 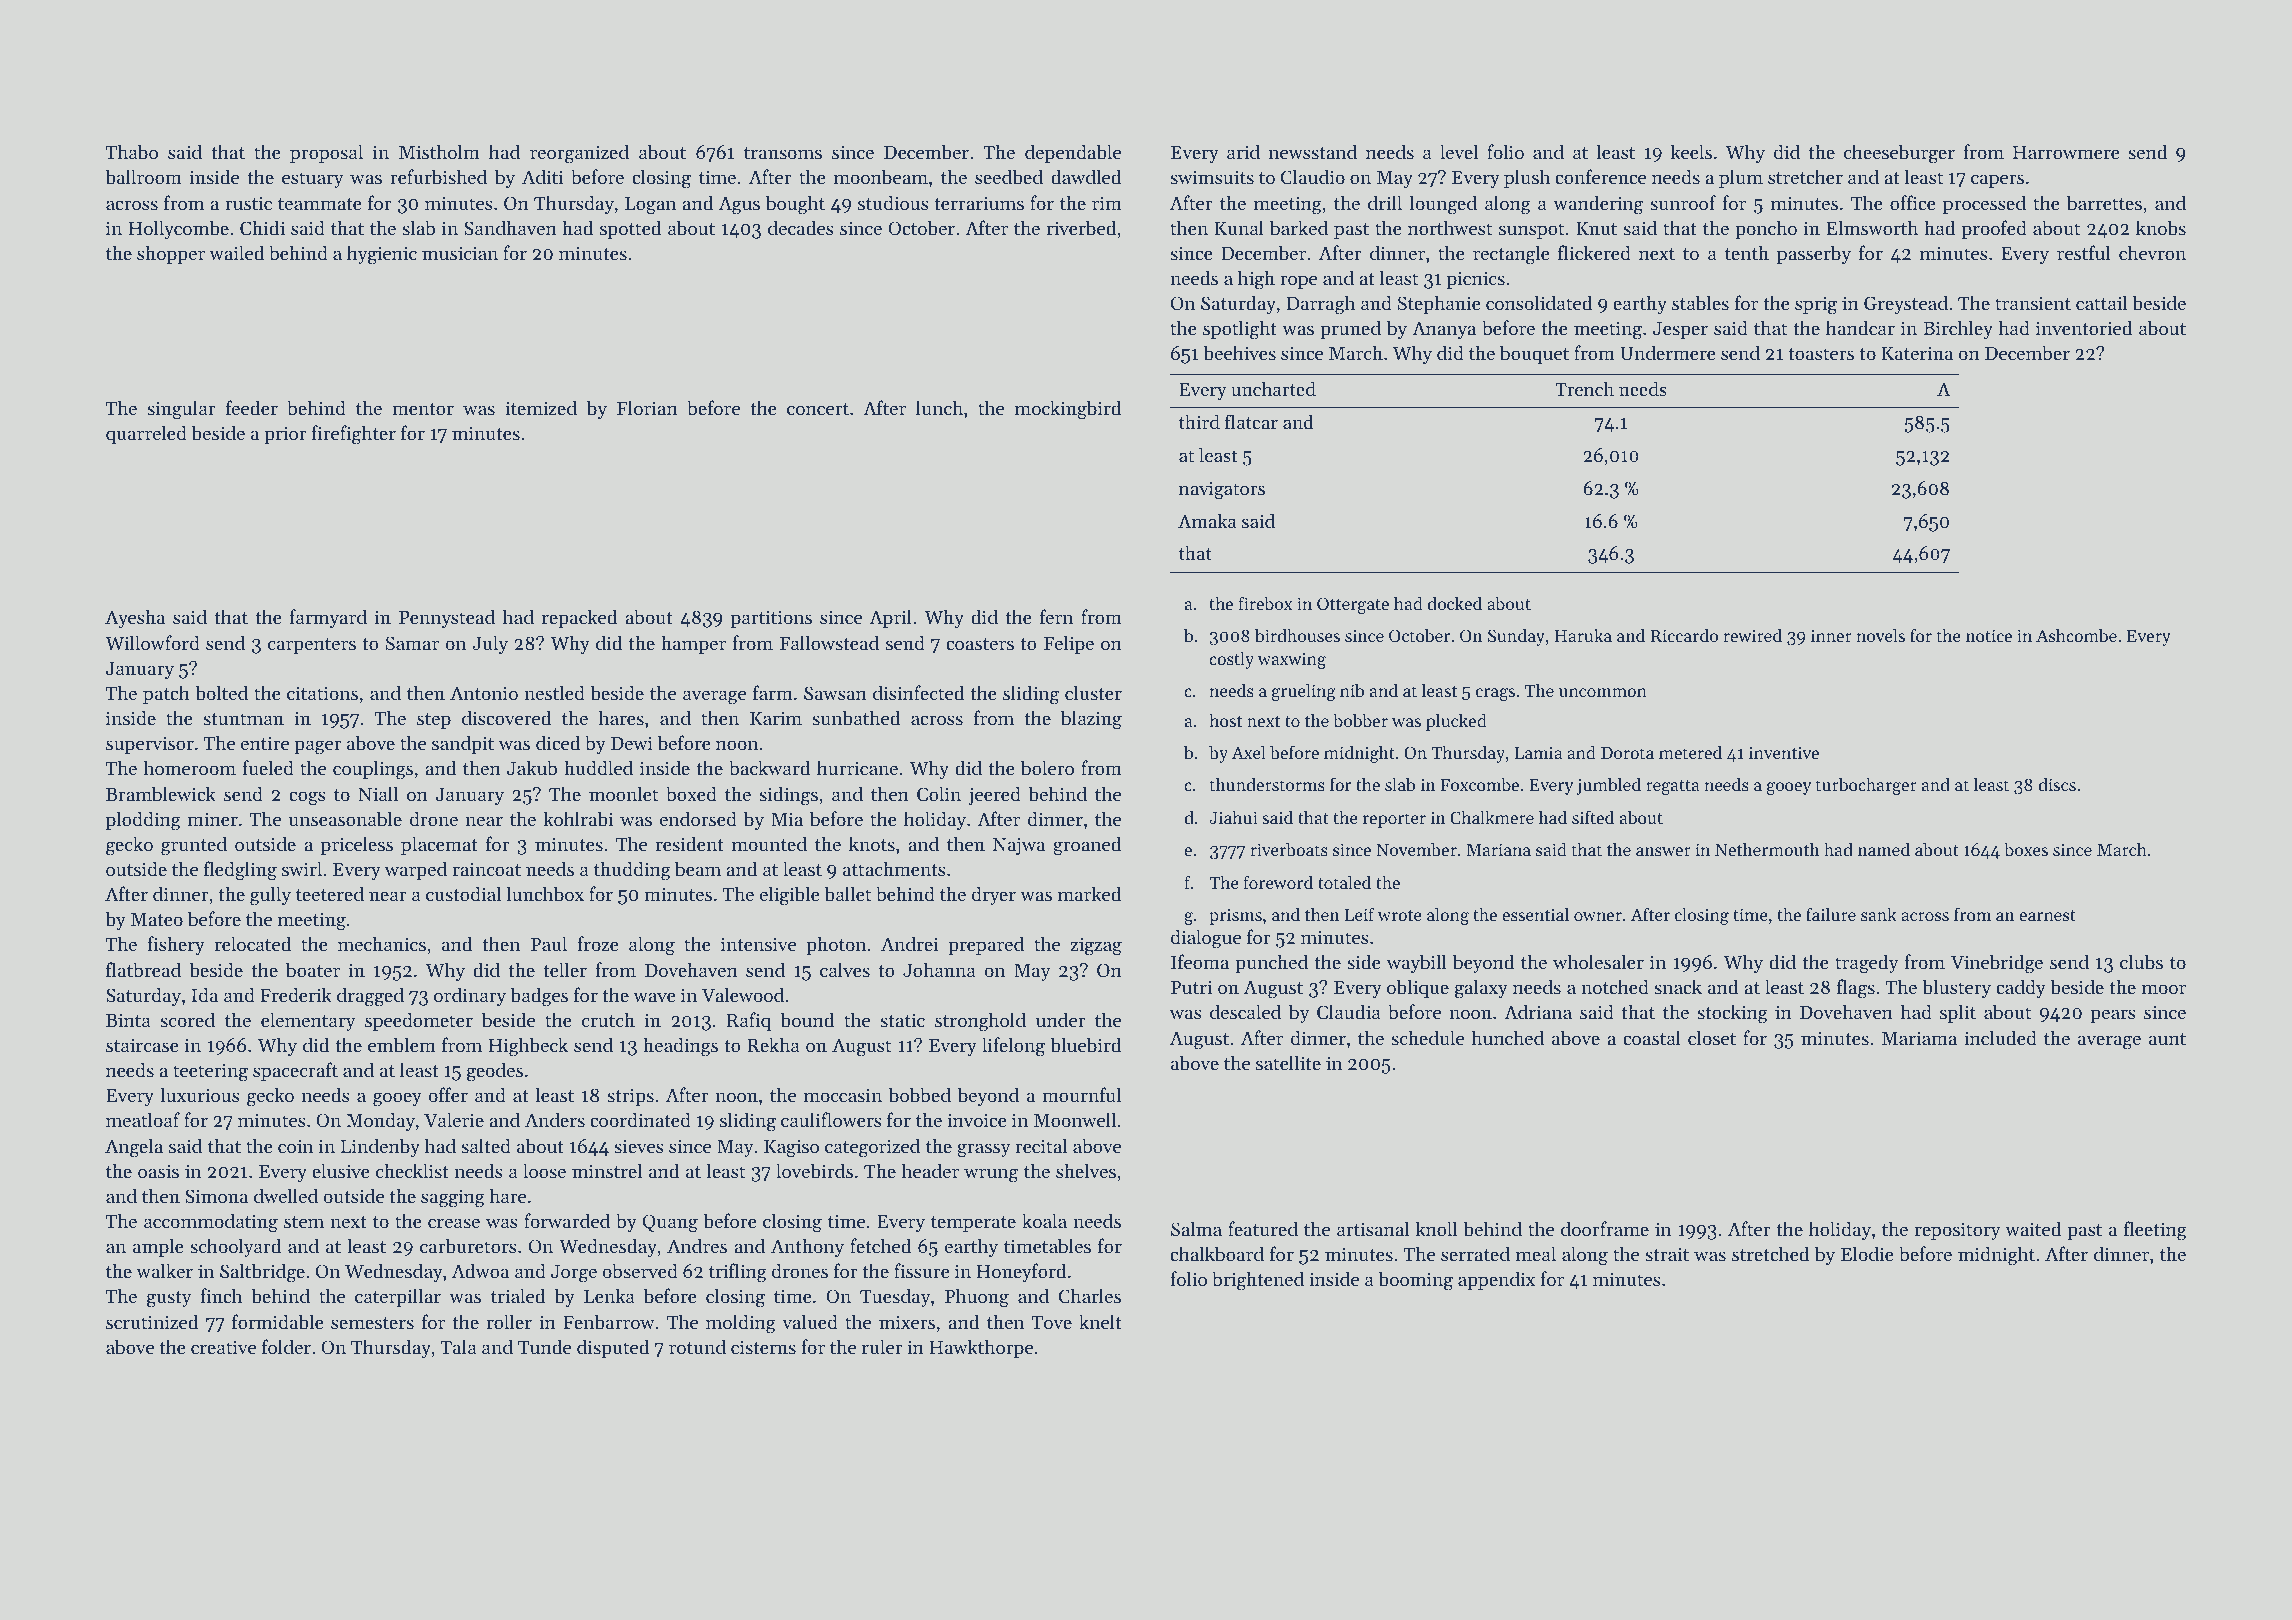 I want to click on Harrowmere, so click(x=2066, y=152).
